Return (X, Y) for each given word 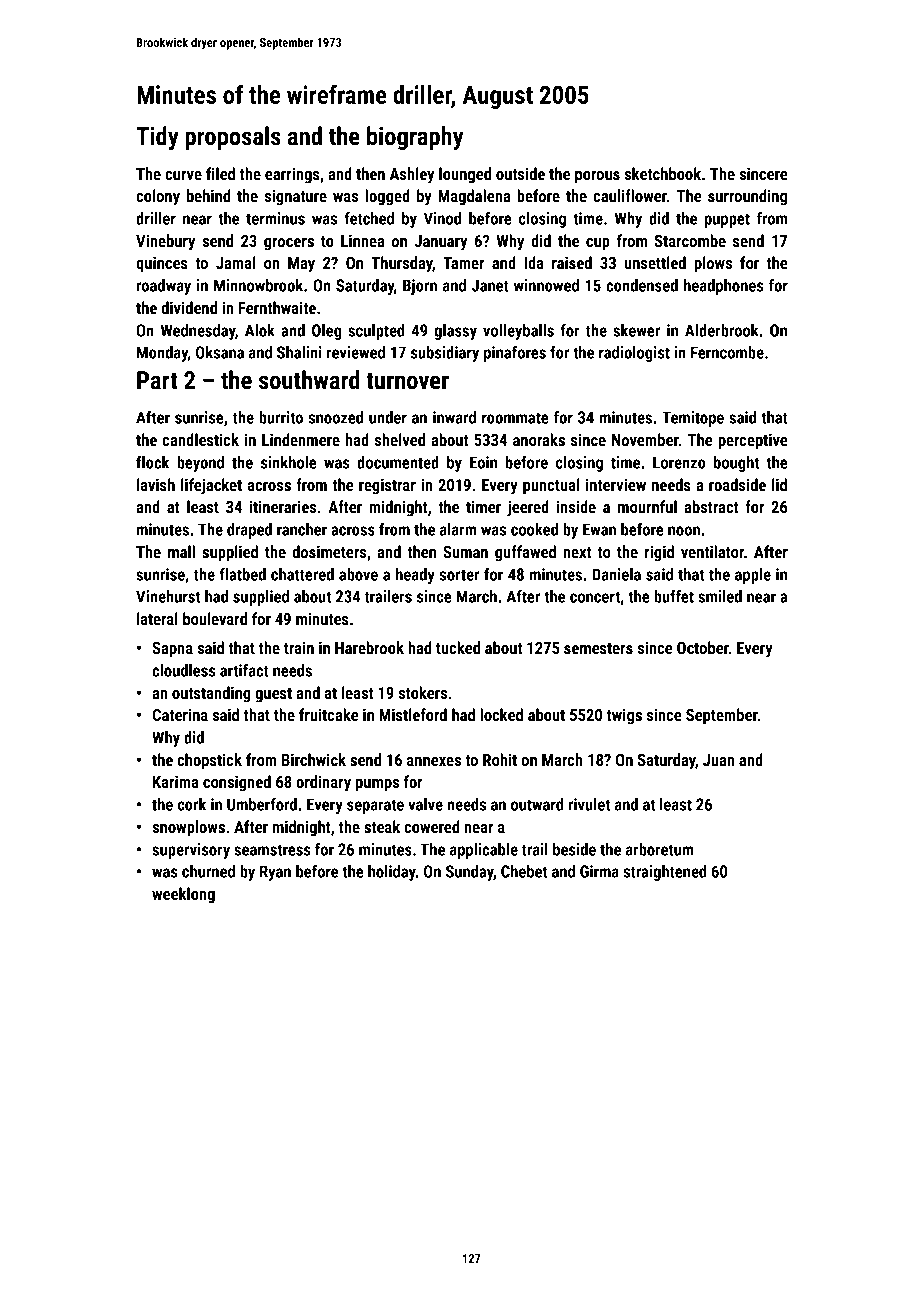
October (703, 647)
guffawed (525, 553)
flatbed (242, 574)
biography (415, 138)
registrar (387, 486)
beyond (200, 464)
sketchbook (662, 173)
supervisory (191, 851)
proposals (233, 138)
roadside (737, 484)
